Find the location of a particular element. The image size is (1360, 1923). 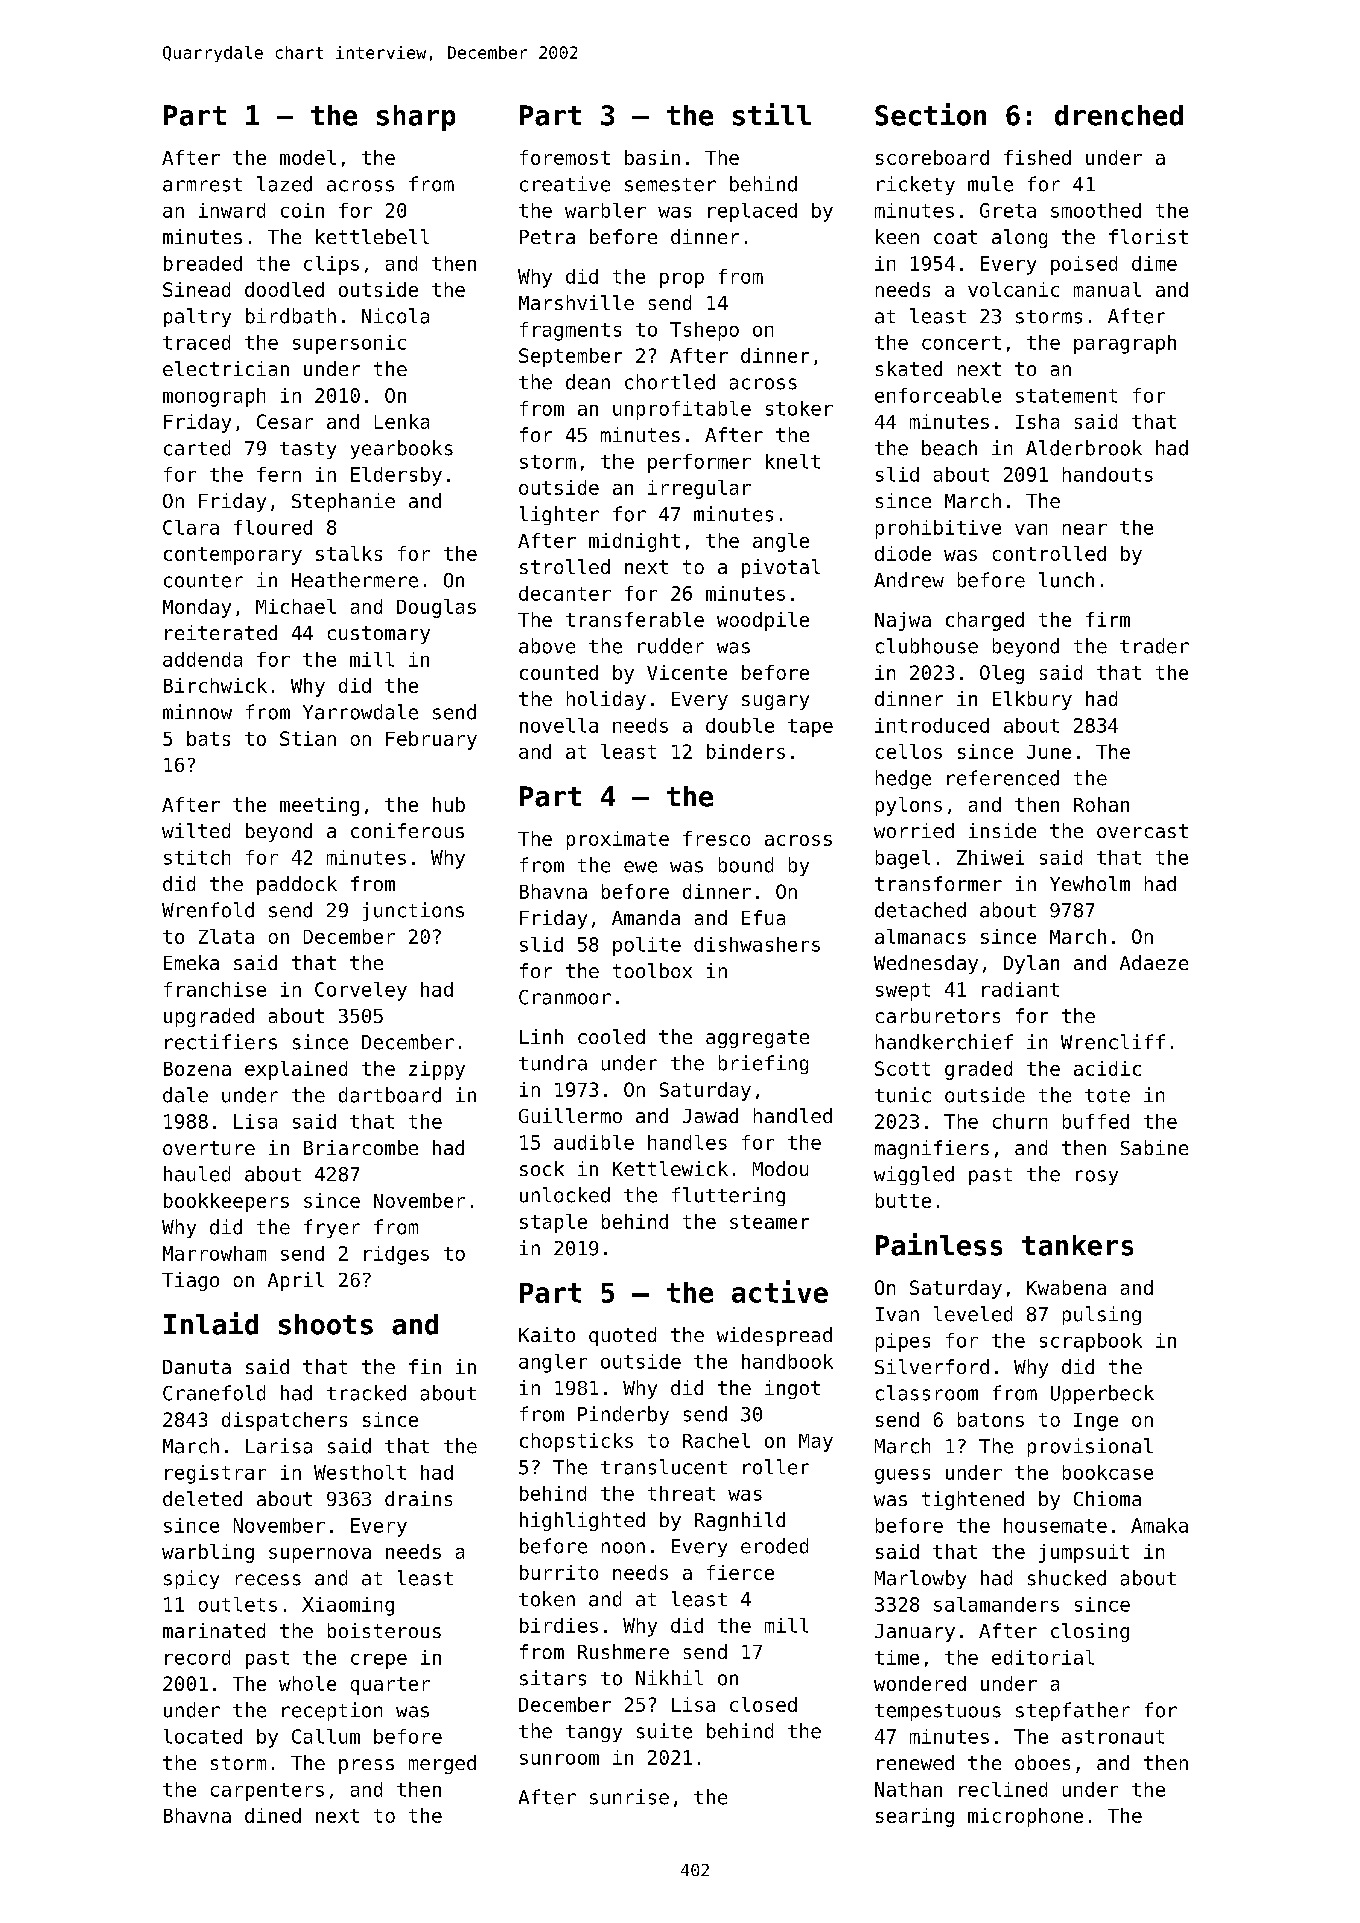

Wrencliff is located at coordinates (1113, 1042).
